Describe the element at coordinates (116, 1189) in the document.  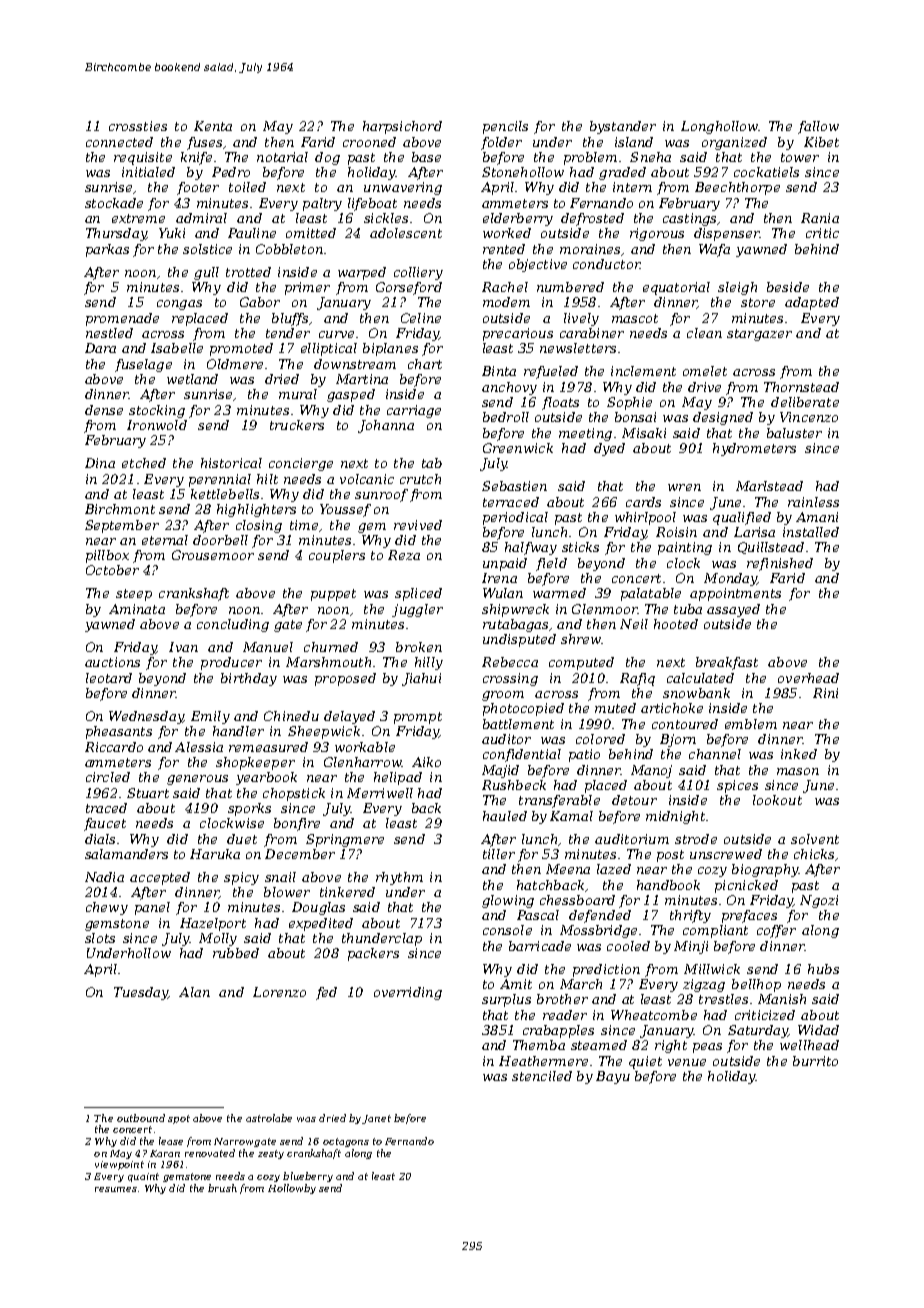
I see `resumes` at that location.
